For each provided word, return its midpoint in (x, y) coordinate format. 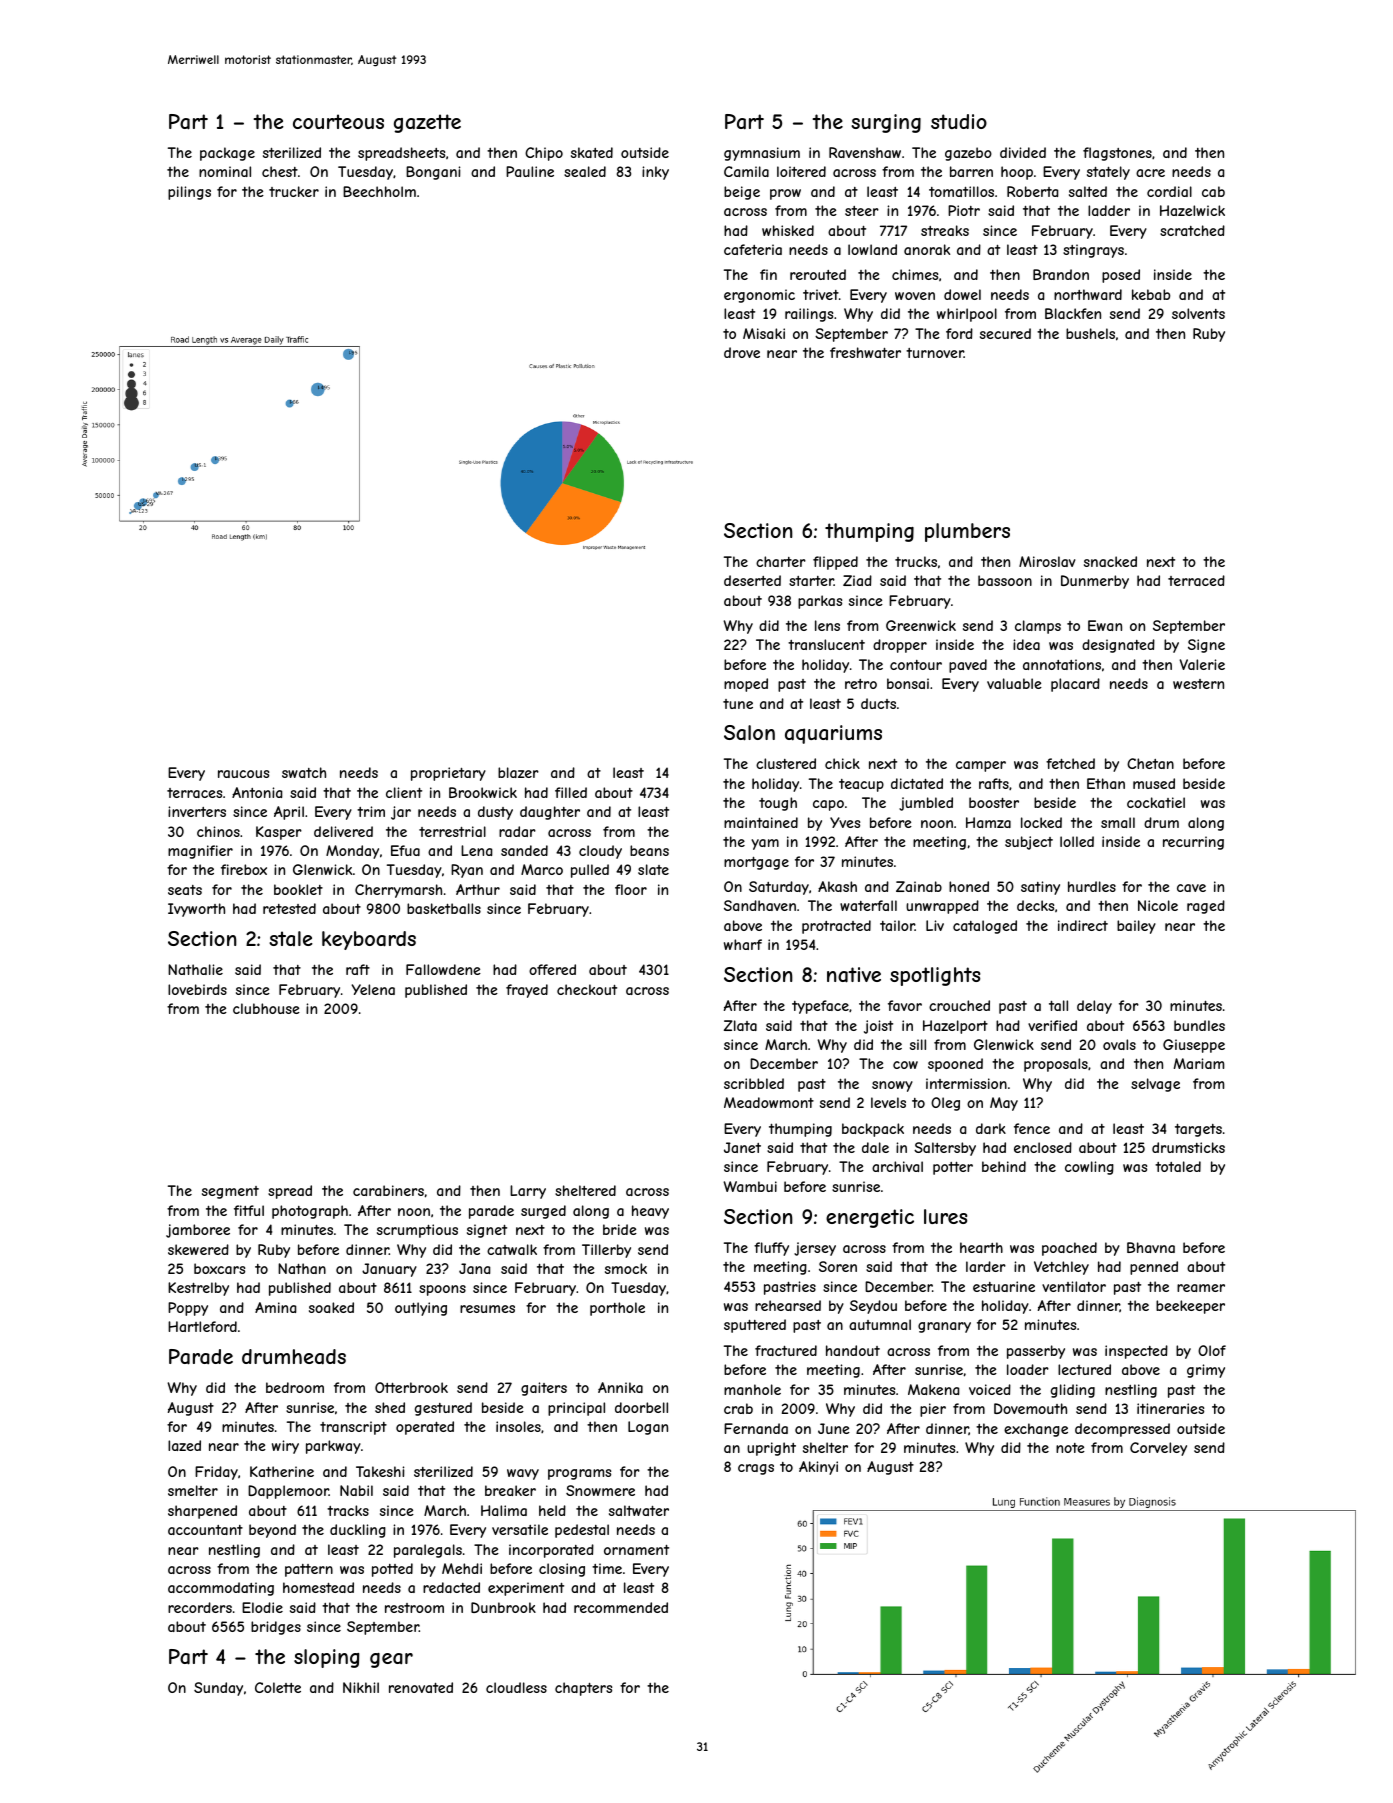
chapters (583, 1689)
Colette (278, 1687)
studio (959, 121)
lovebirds (197, 989)
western (1198, 684)
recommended (621, 1607)
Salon (749, 733)
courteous (338, 121)
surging (886, 123)
